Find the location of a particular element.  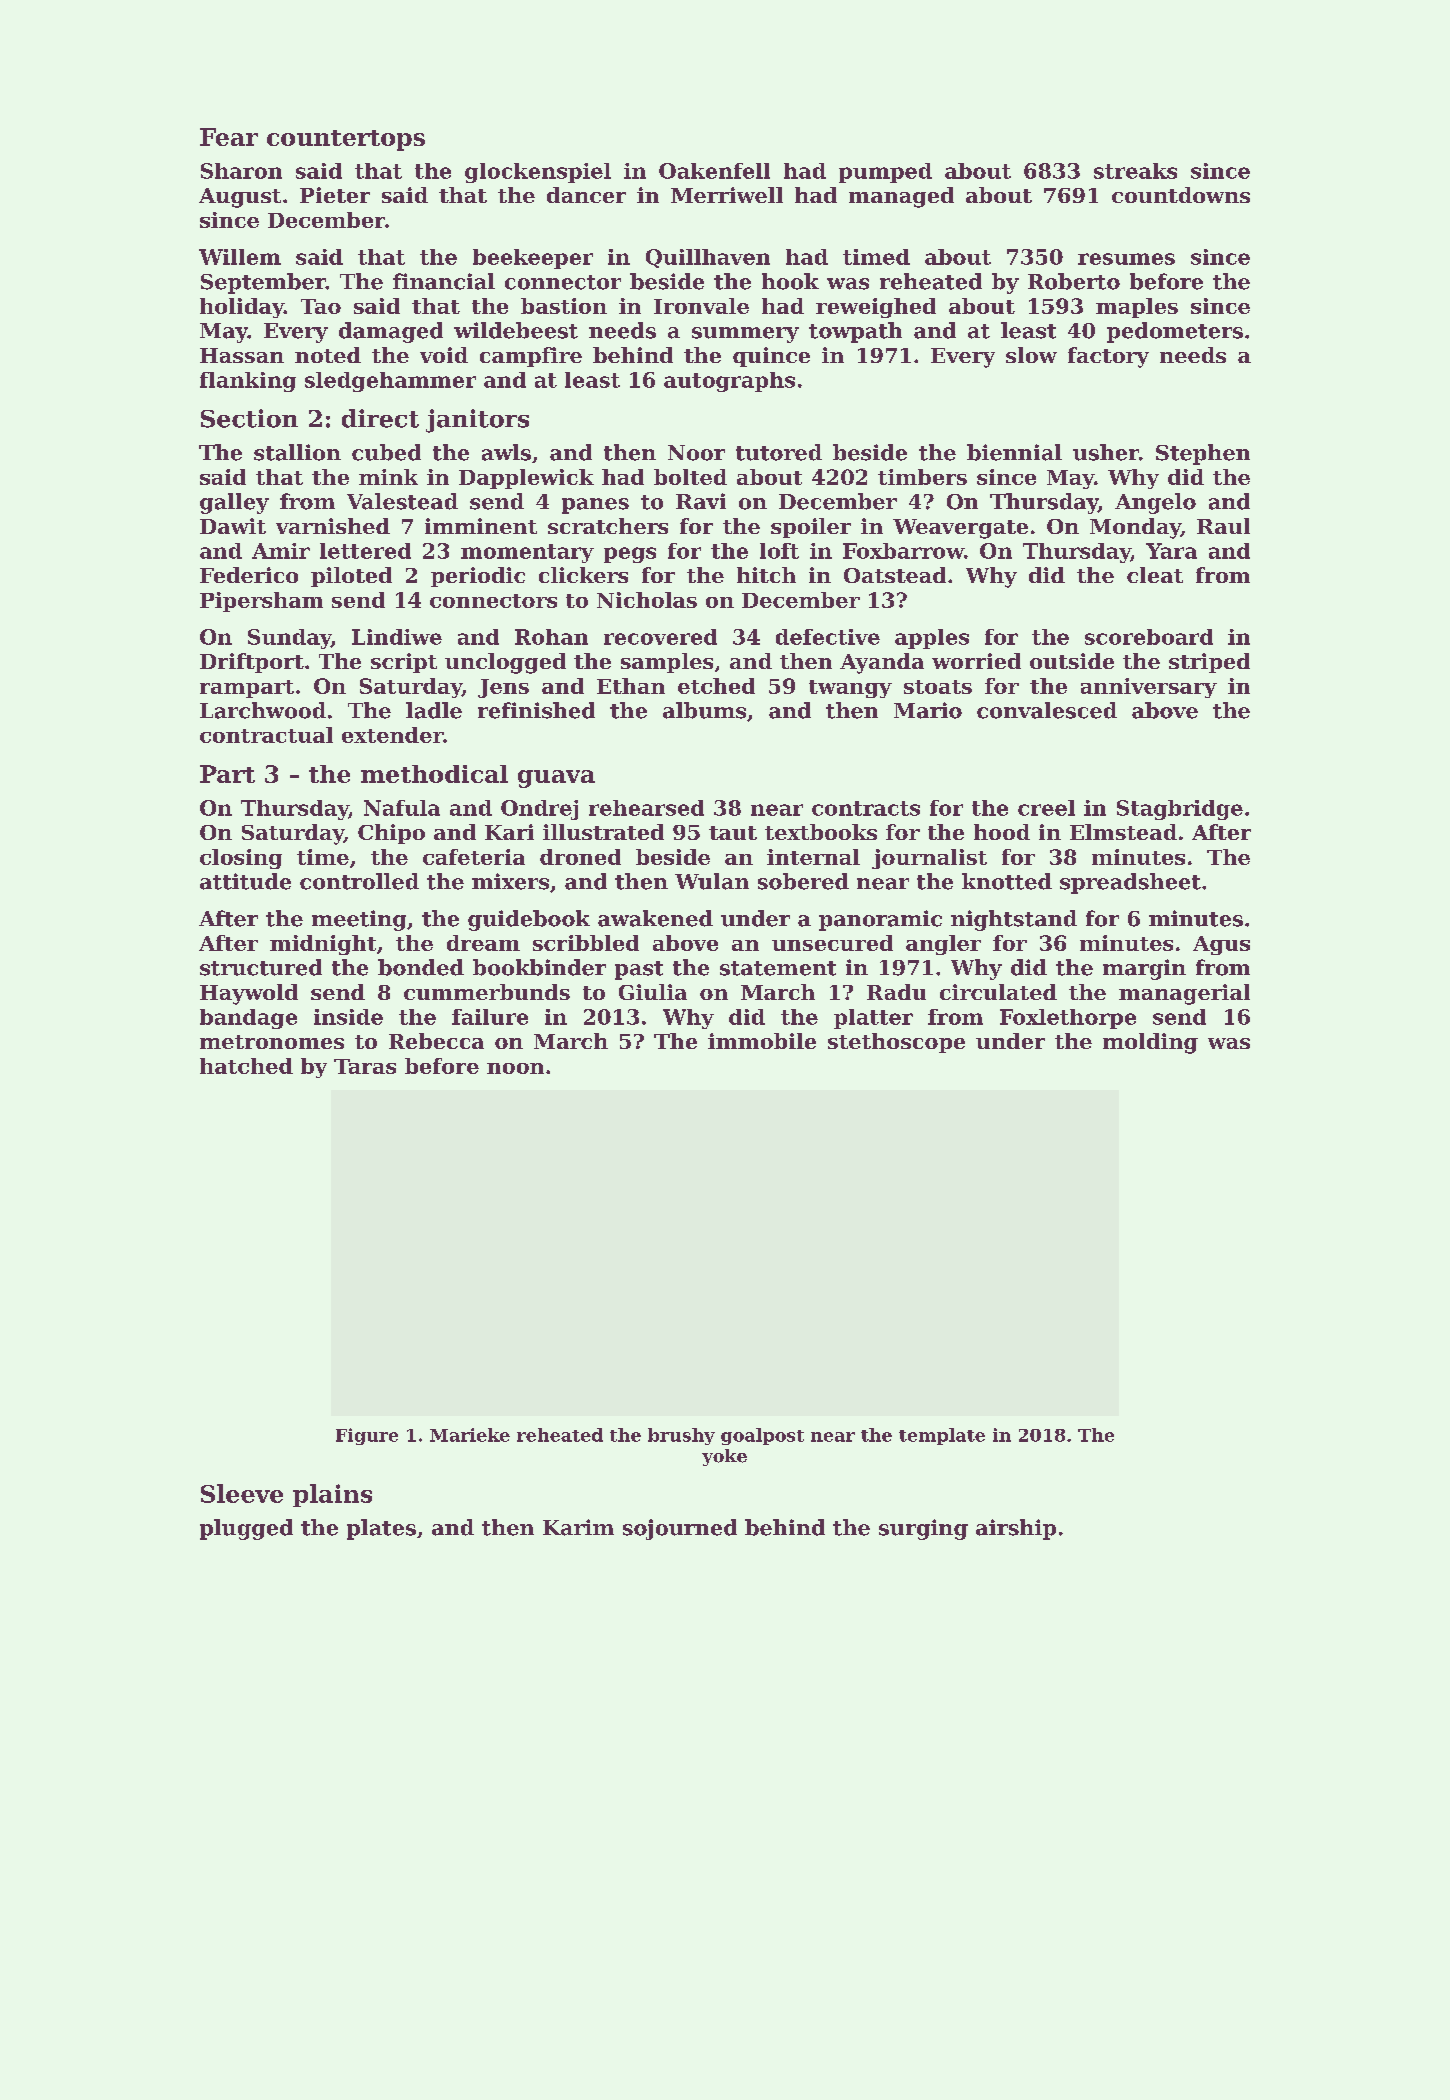

illustrated is located at coordinates (603, 832).
